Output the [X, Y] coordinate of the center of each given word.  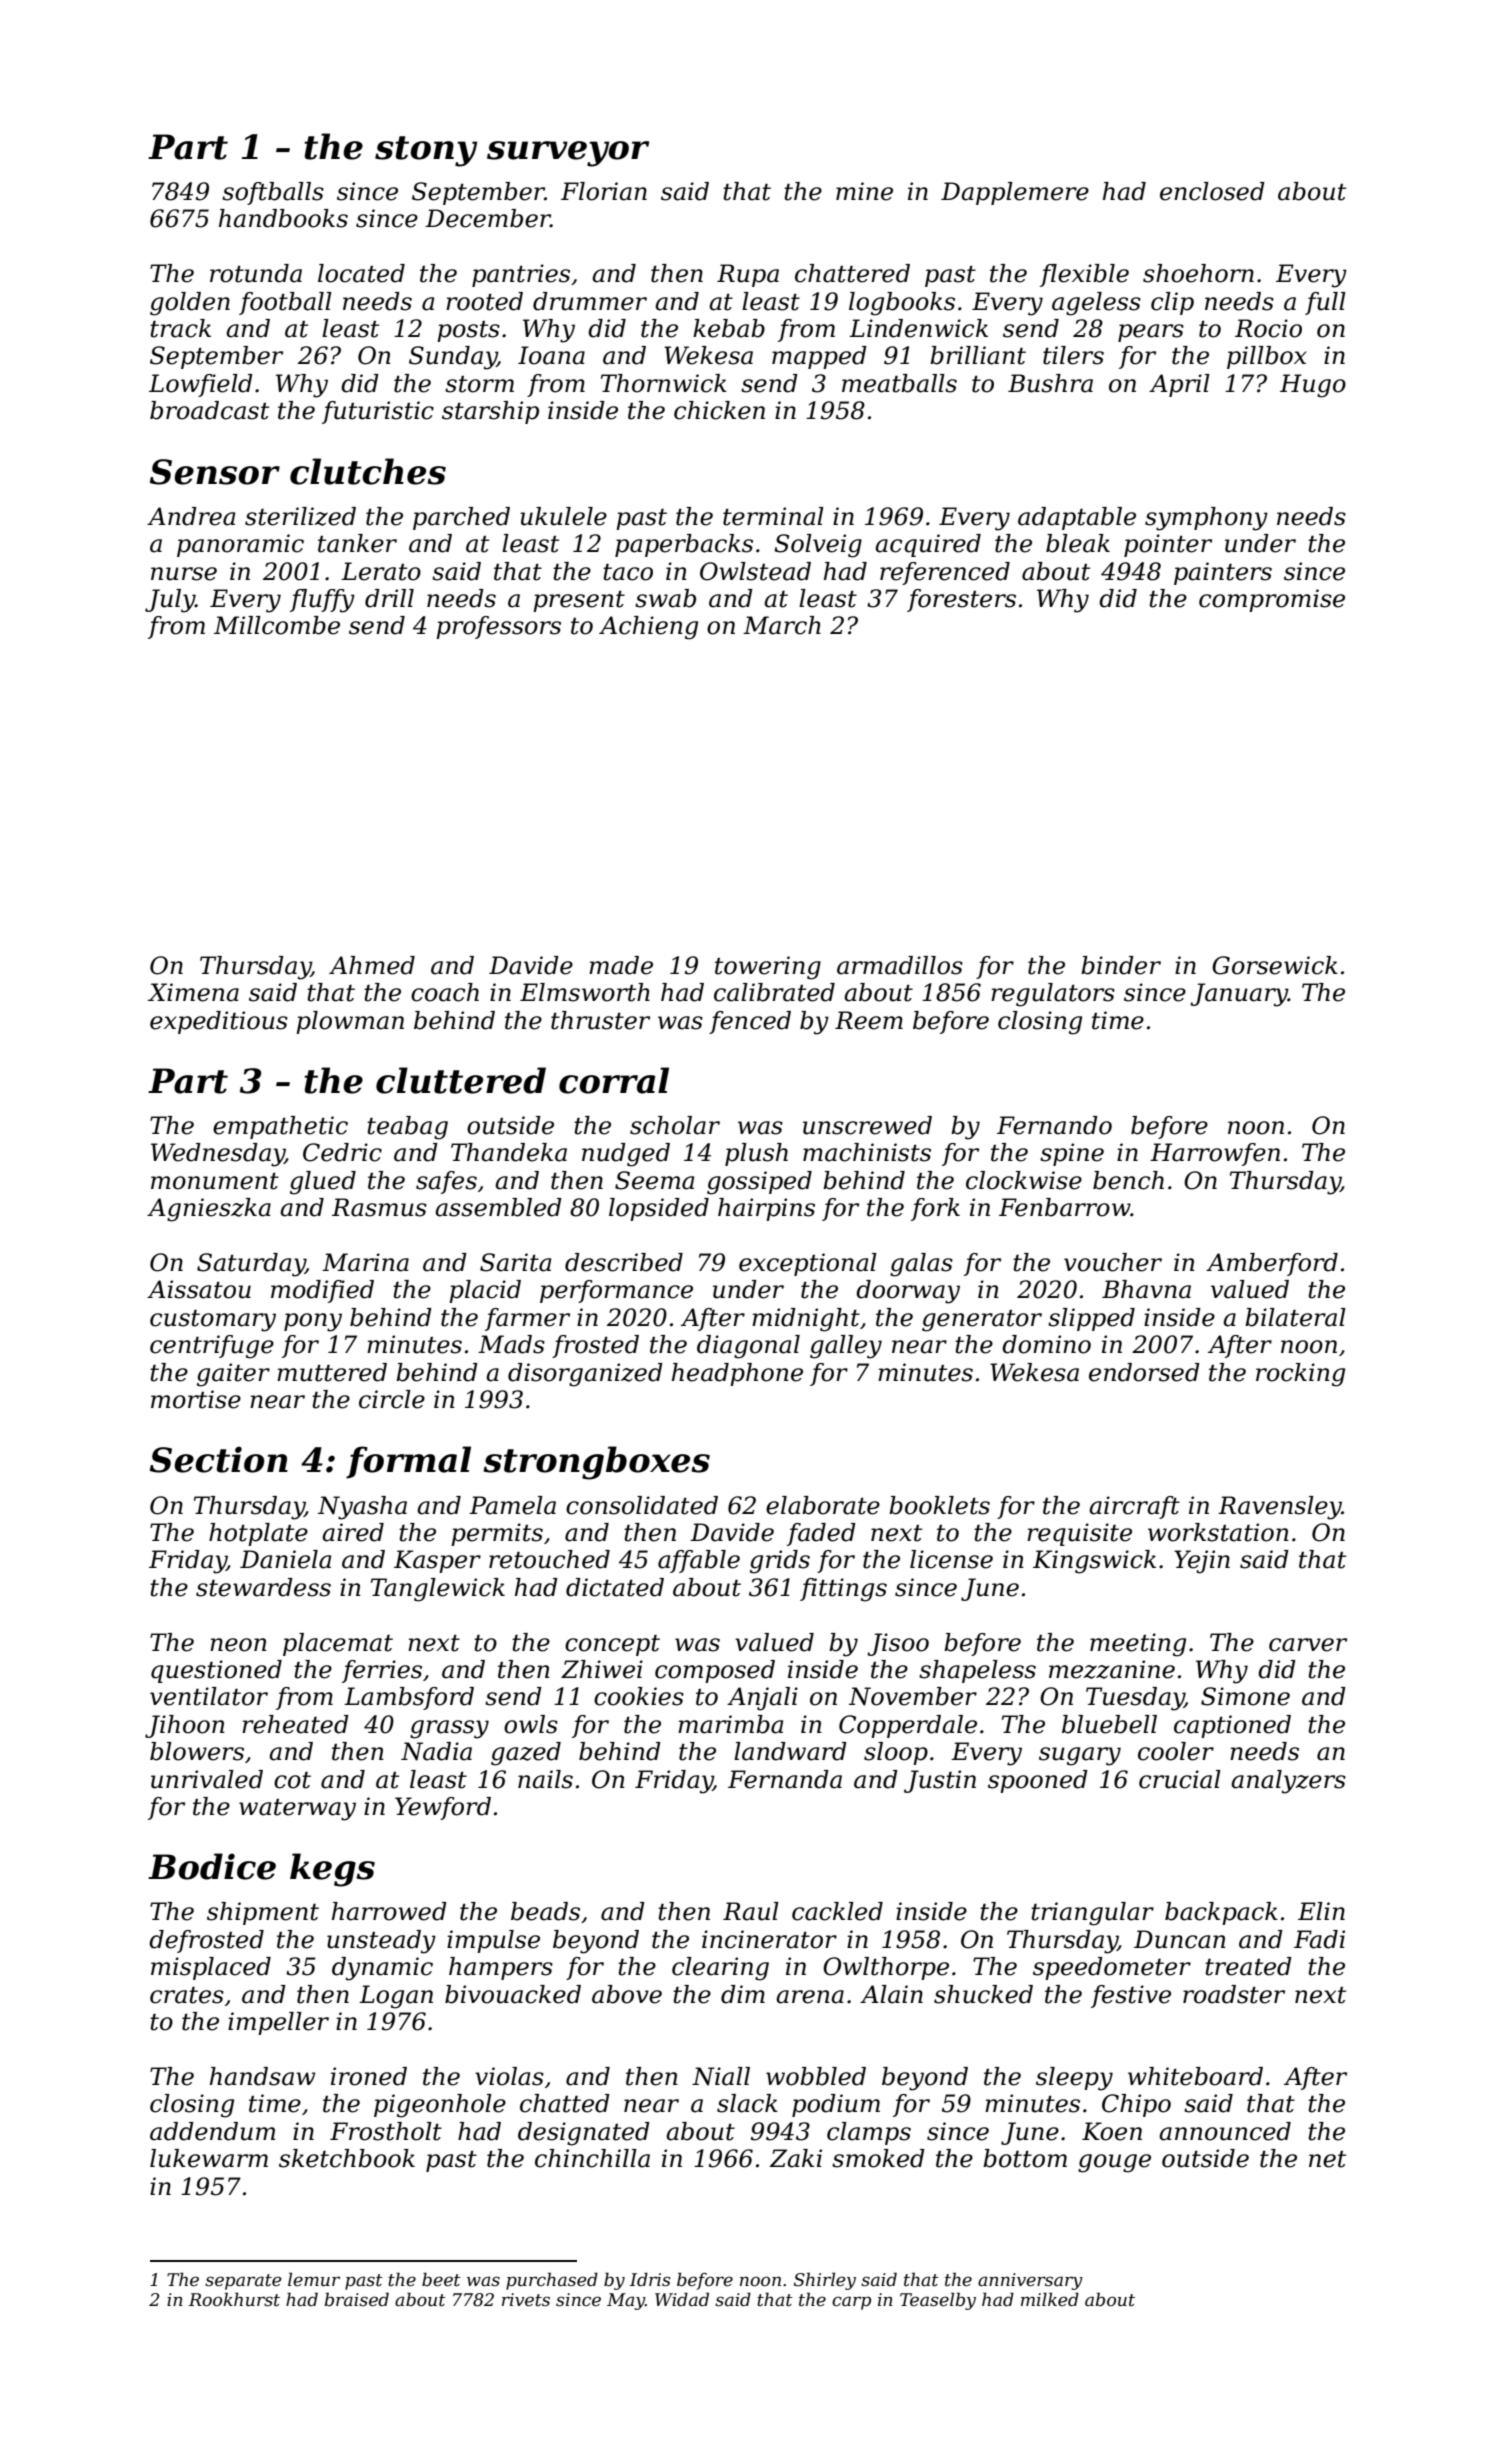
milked [1050, 2299]
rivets [526, 2300]
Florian [604, 191]
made [621, 965]
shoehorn [1198, 273]
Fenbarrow [1065, 1207]
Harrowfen [1215, 1154]
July [170, 601]
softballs [273, 193]
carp [851, 2303]
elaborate [823, 1505]
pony [313, 1322]
